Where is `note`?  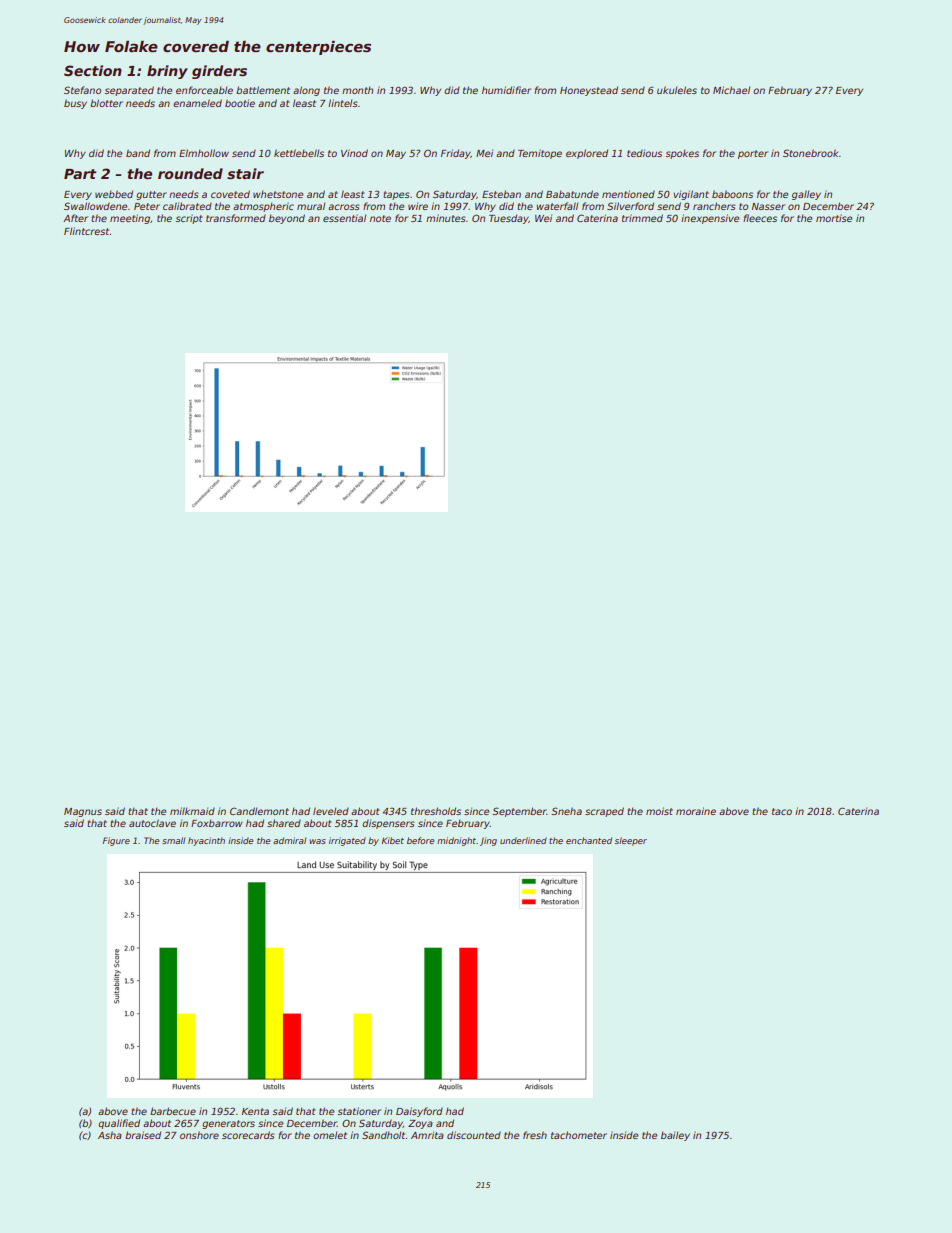 note is located at coordinates (380, 218).
